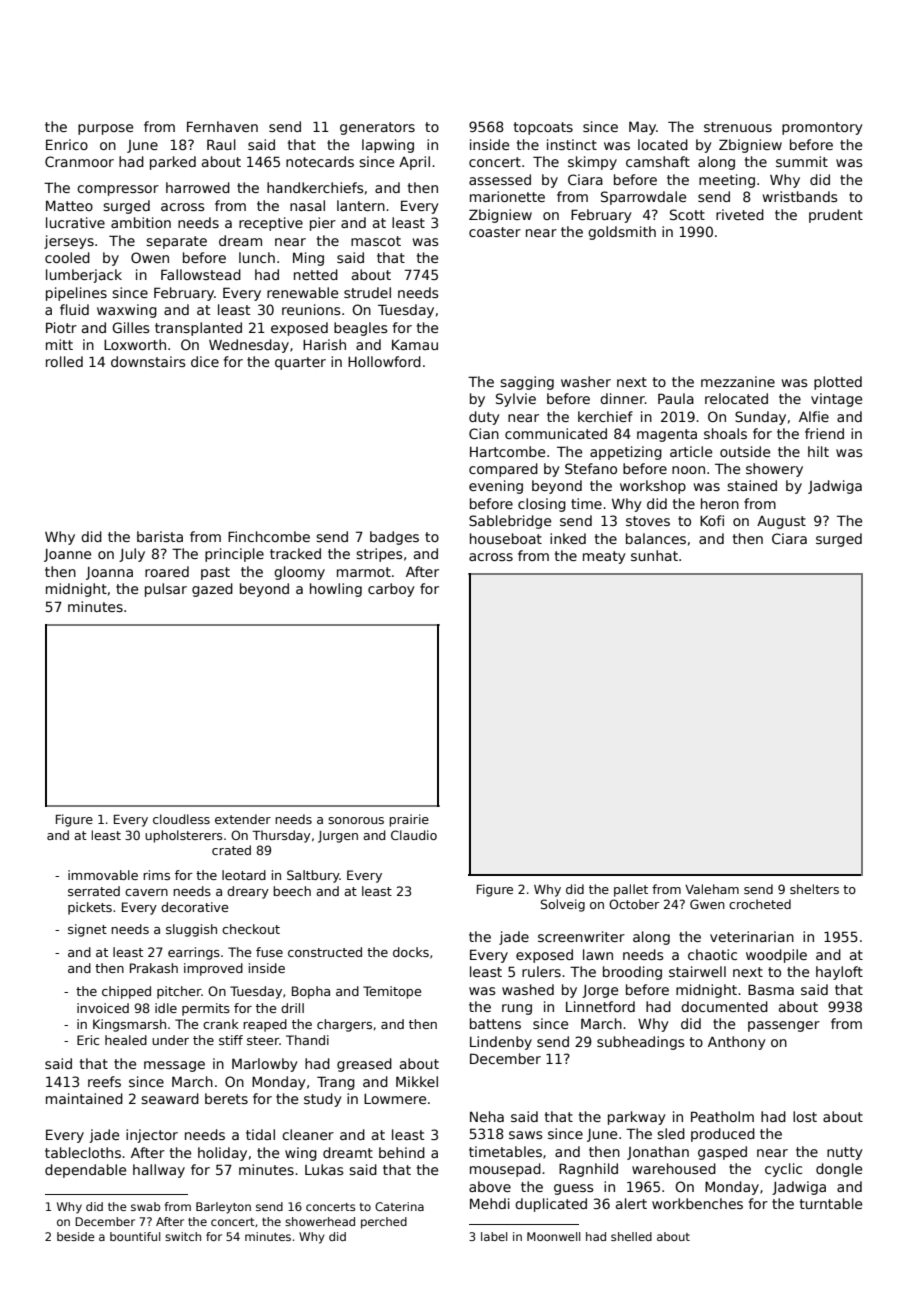 Image resolution: width=908 pixels, height=1316 pixels. Describe the element at coordinates (414, 163) in the screenshot. I see `April` at that location.
